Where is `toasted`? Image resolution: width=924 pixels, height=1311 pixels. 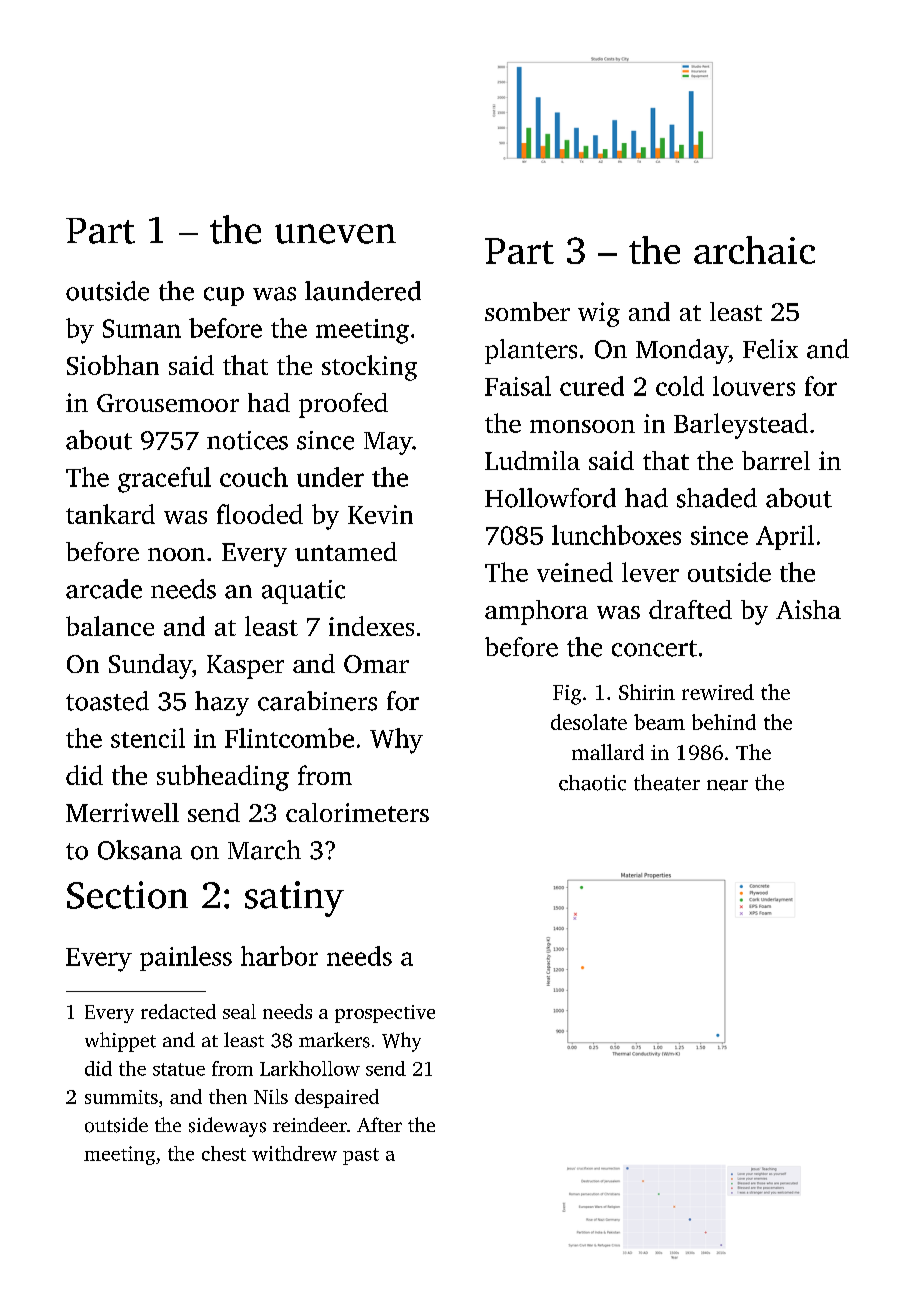 toasted is located at coordinates (107, 701).
